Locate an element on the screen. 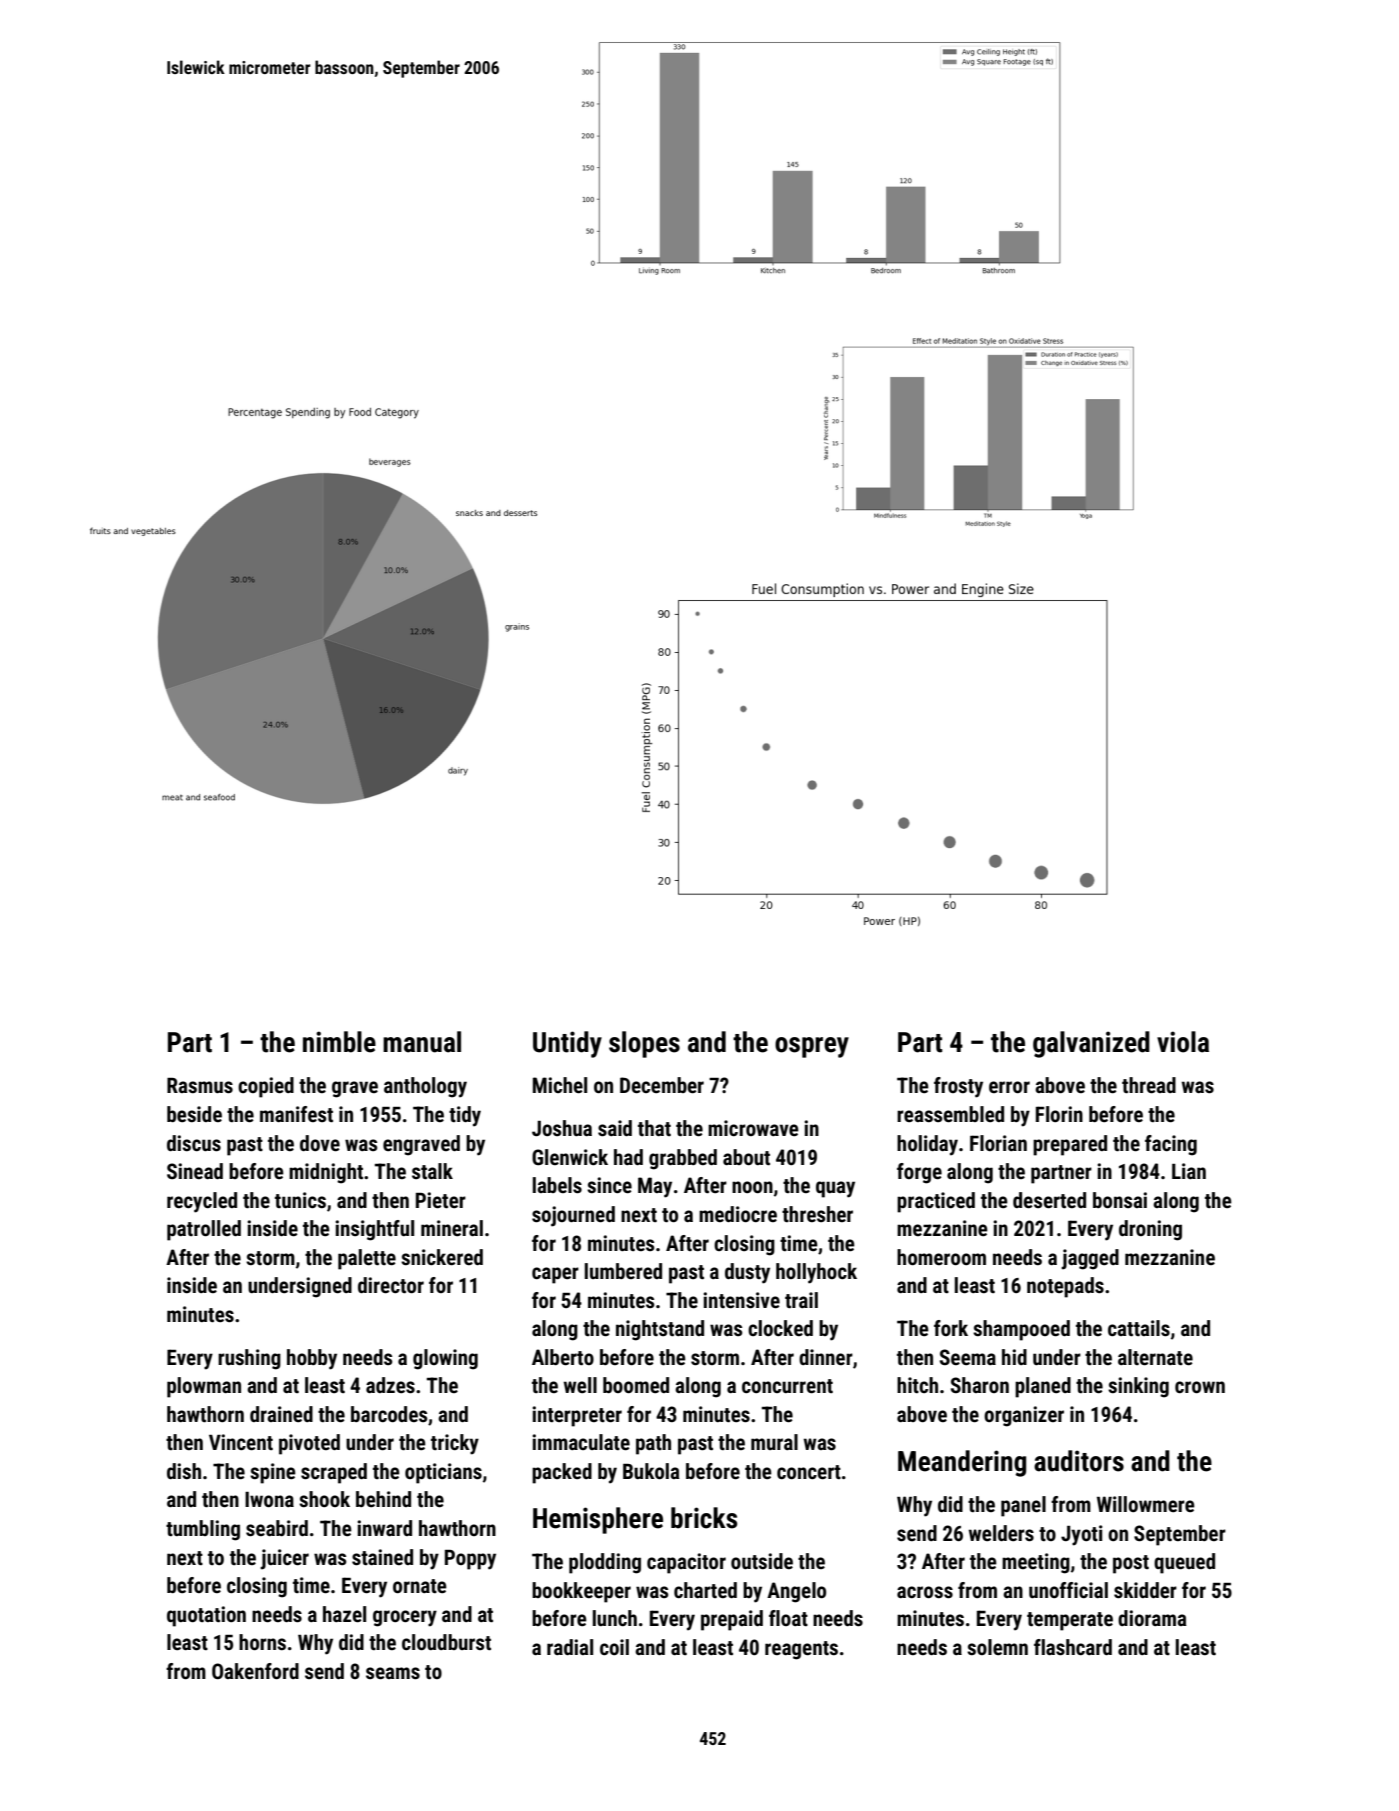 The image size is (1399, 1811). Angelo is located at coordinates (796, 1592).
